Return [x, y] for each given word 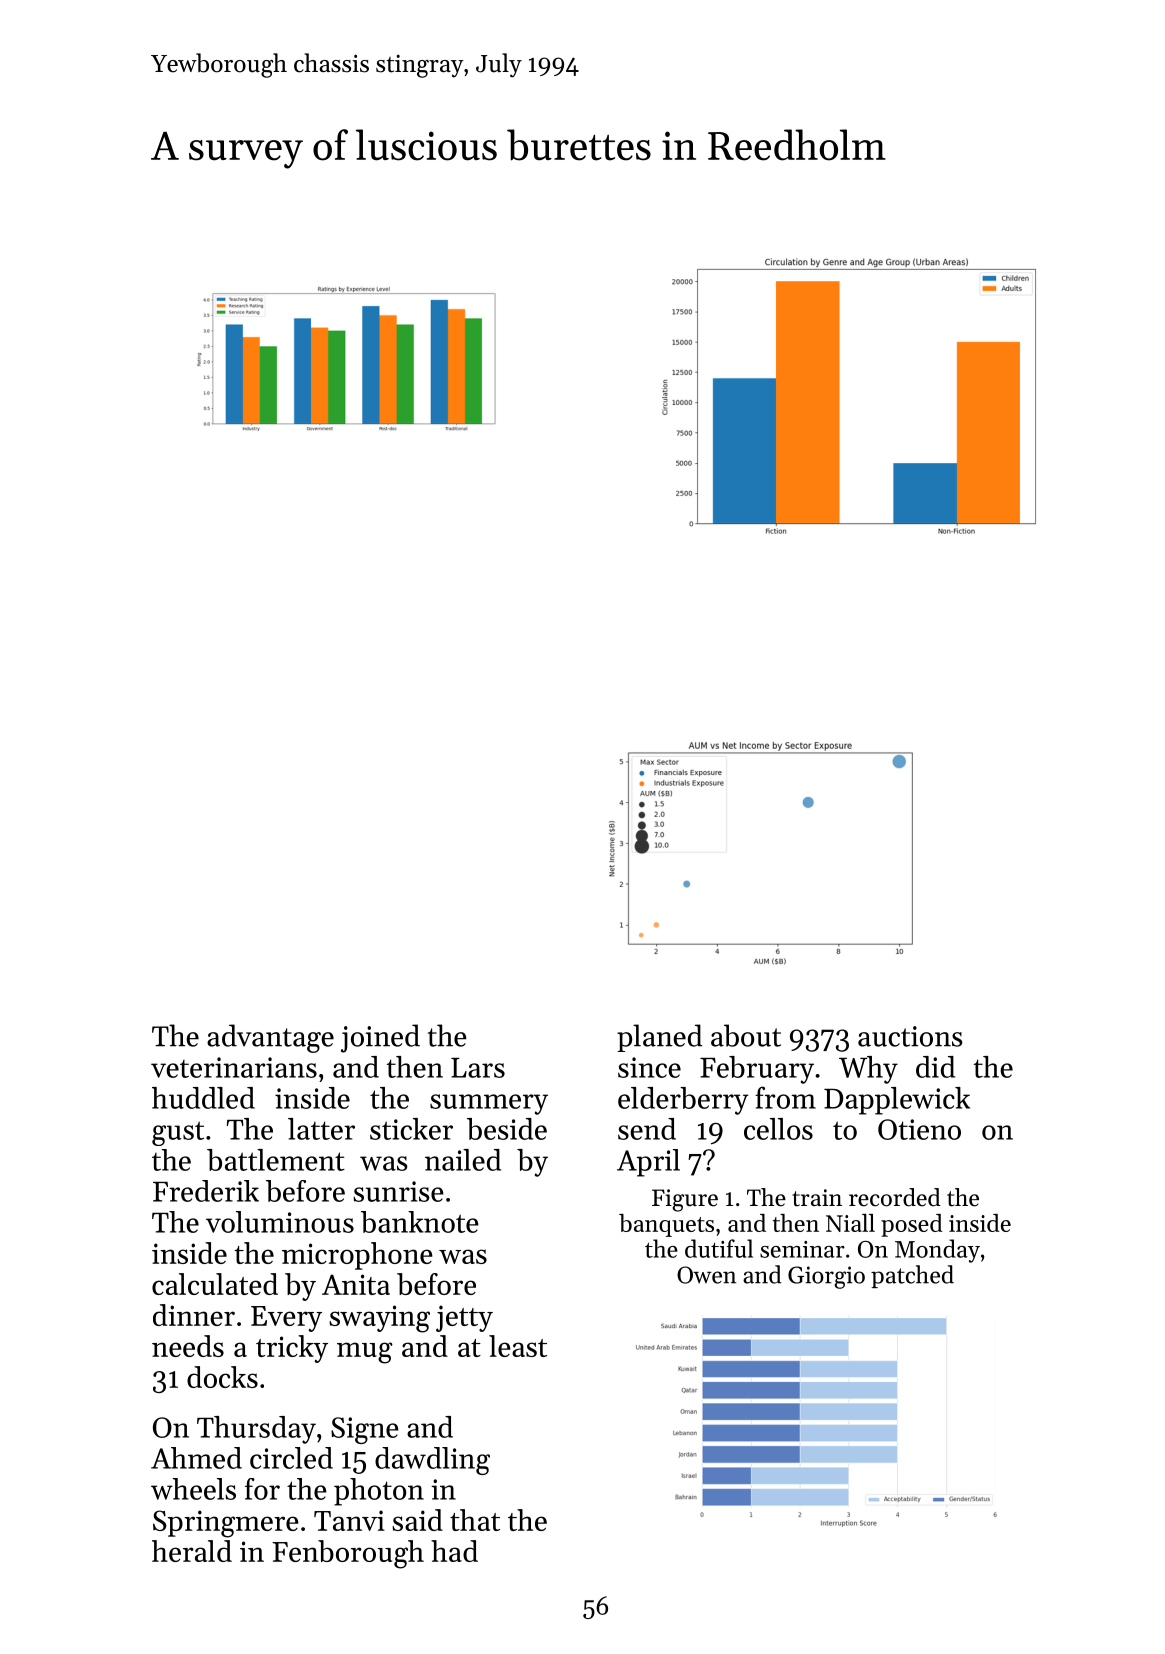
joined [380, 1038]
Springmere [226, 1524]
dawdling [432, 1461]
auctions [910, 1036]
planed [660, 1038]
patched [912, 1276]
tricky [292, 1349]
